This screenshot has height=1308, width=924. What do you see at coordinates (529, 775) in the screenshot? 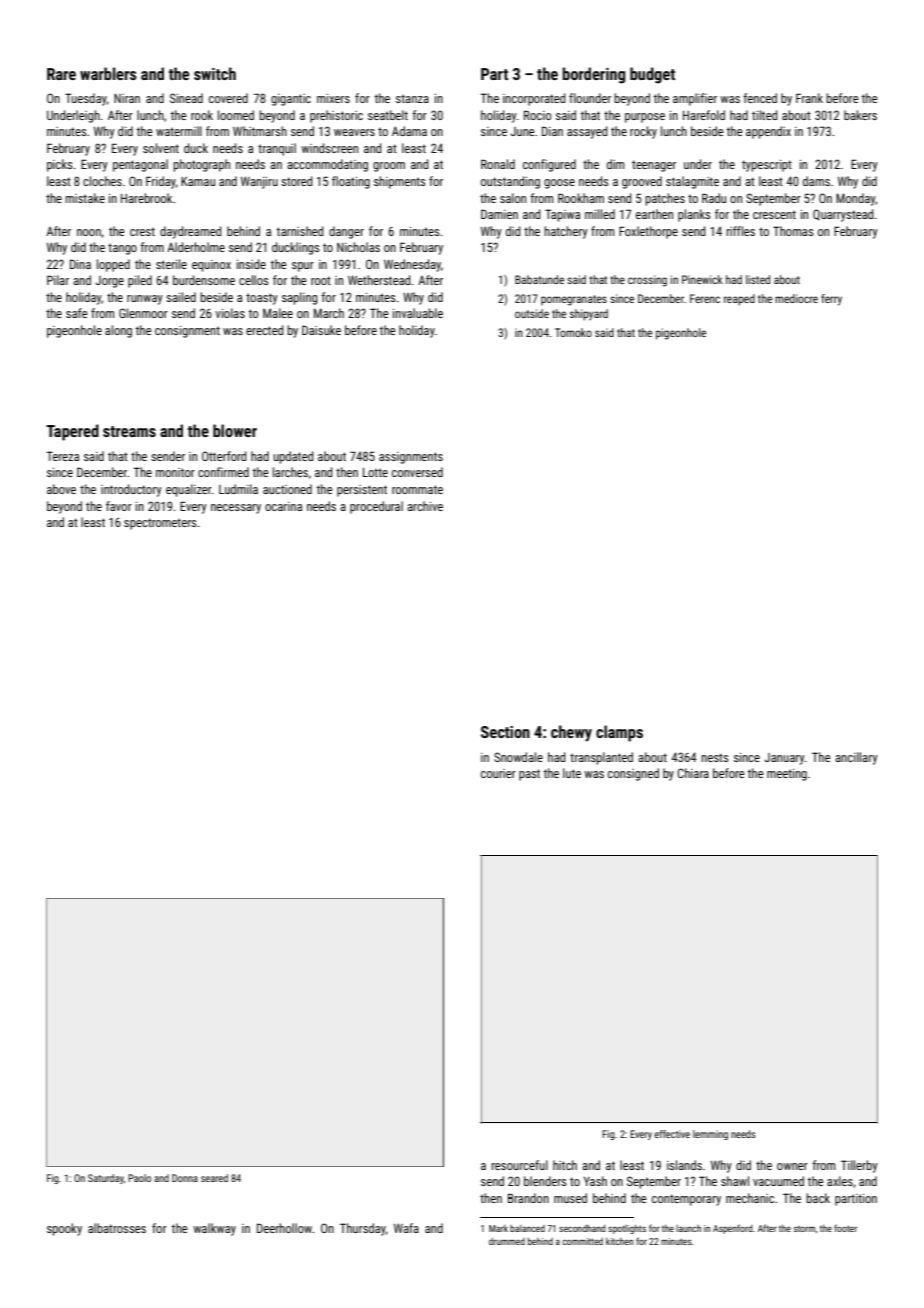
I see `past` at bounding box center [529, 775].
